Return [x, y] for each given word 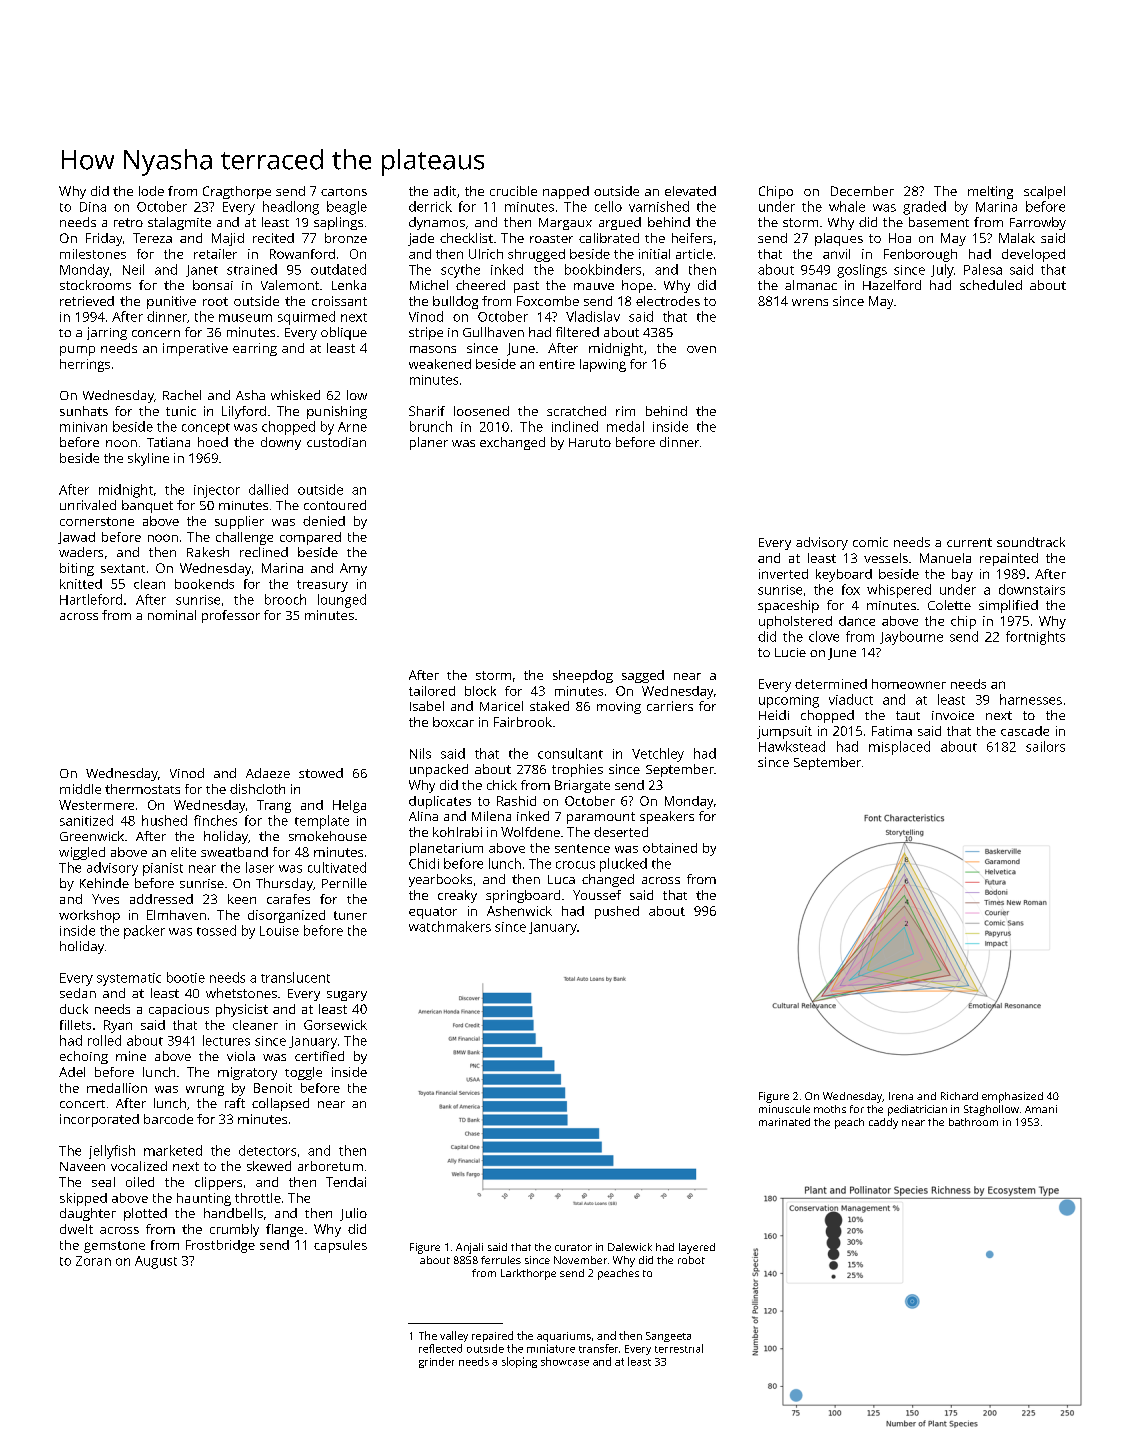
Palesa [983, 269]
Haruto [590, 442]
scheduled [991, 285]
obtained [670, 848]
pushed [617, 912]
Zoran [93, 1261]
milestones [93, 254]
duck [74, 1009]
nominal [172, 615]
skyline [148, 459]
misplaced [899, 748]
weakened [440, 364]
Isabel [427, 706]
